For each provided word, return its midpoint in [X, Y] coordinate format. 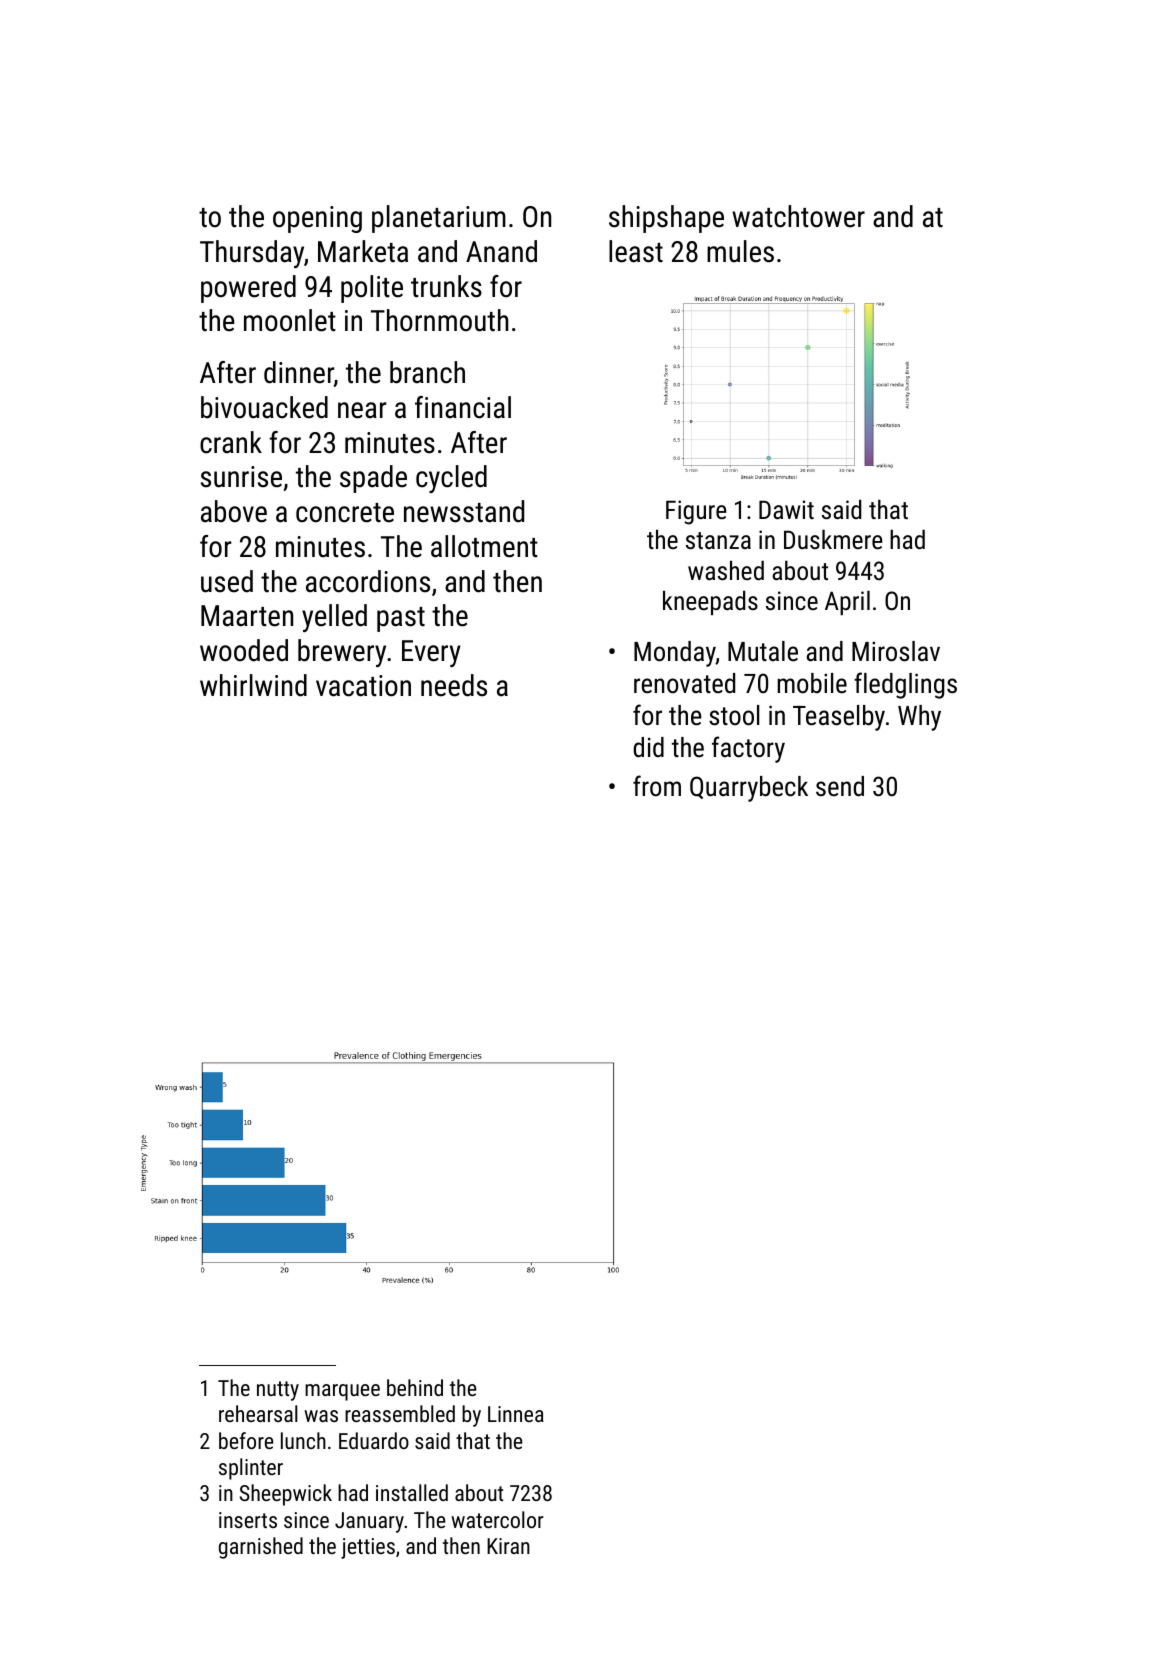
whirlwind [253, 685]
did [648, 747]
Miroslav [896, 651]
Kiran [508, 1546]
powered [248, 289]
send [840, 786]
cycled [451, 479]
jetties [368, 1548]
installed [412, 1492]
